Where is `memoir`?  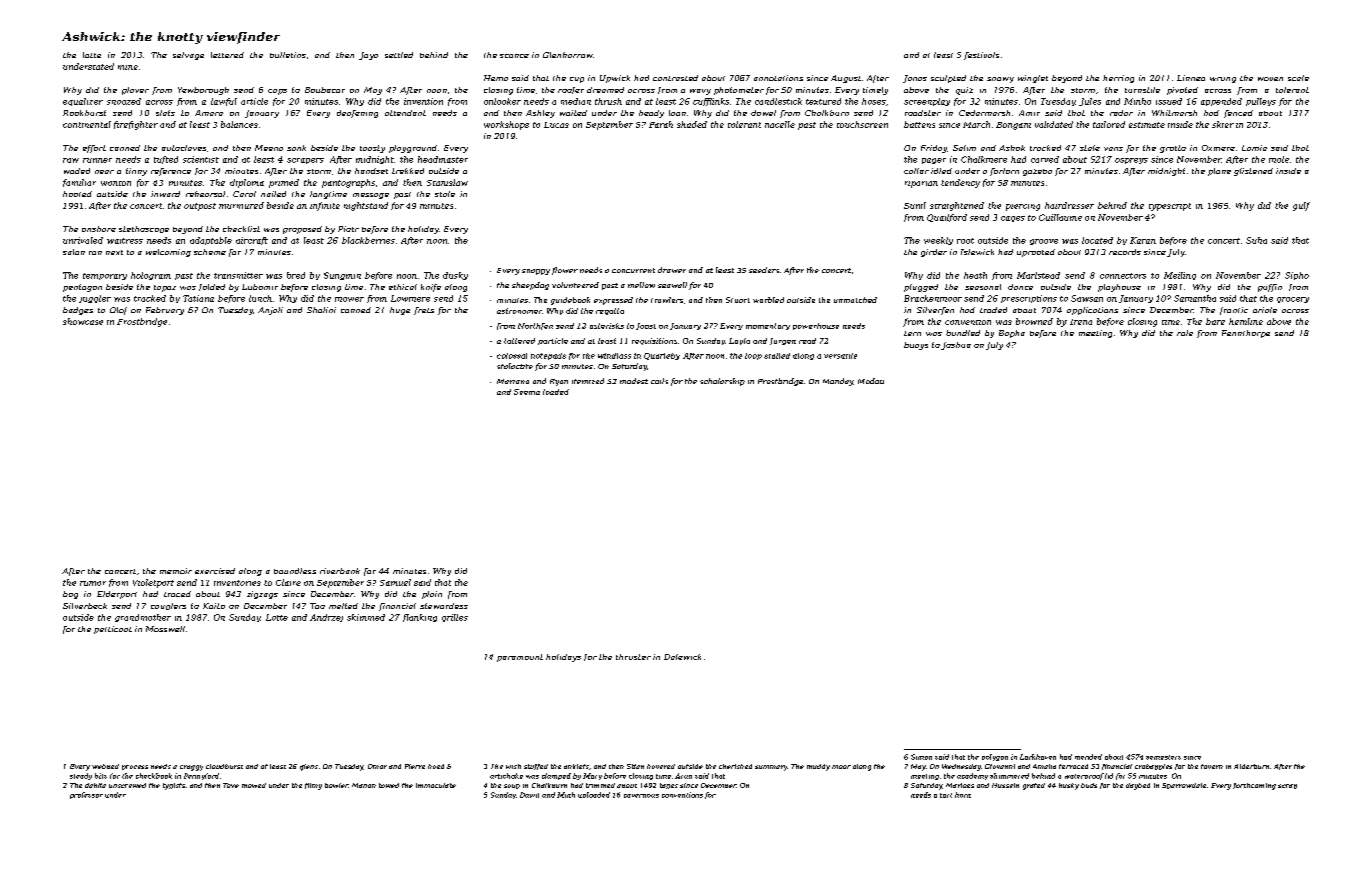 memoir is located at coordinates (176, 571).
